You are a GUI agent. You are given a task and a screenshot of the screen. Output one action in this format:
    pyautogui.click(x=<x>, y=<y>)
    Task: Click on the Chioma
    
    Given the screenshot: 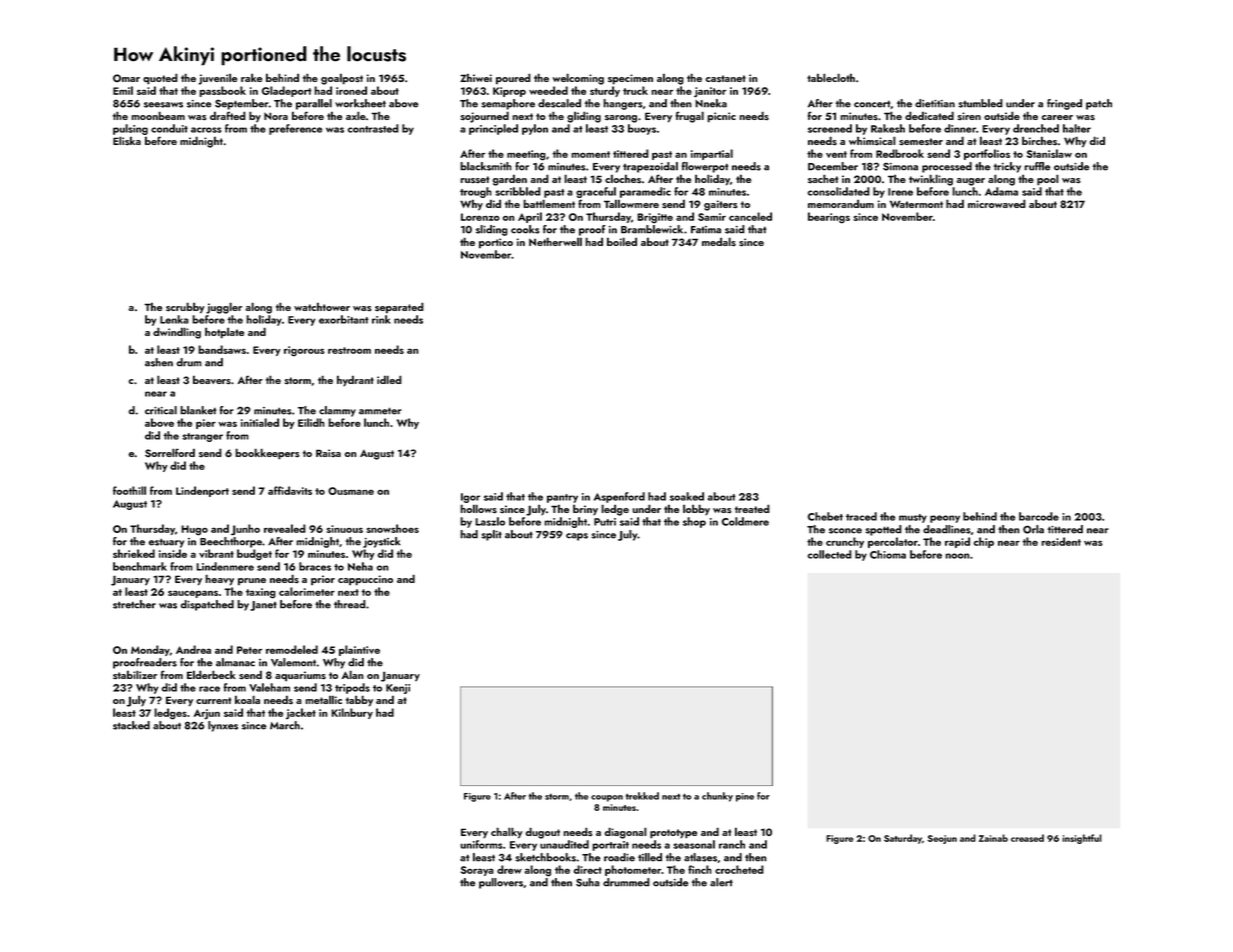 What is the action you would take?
    pyautogui.click(x=888, y=554)
